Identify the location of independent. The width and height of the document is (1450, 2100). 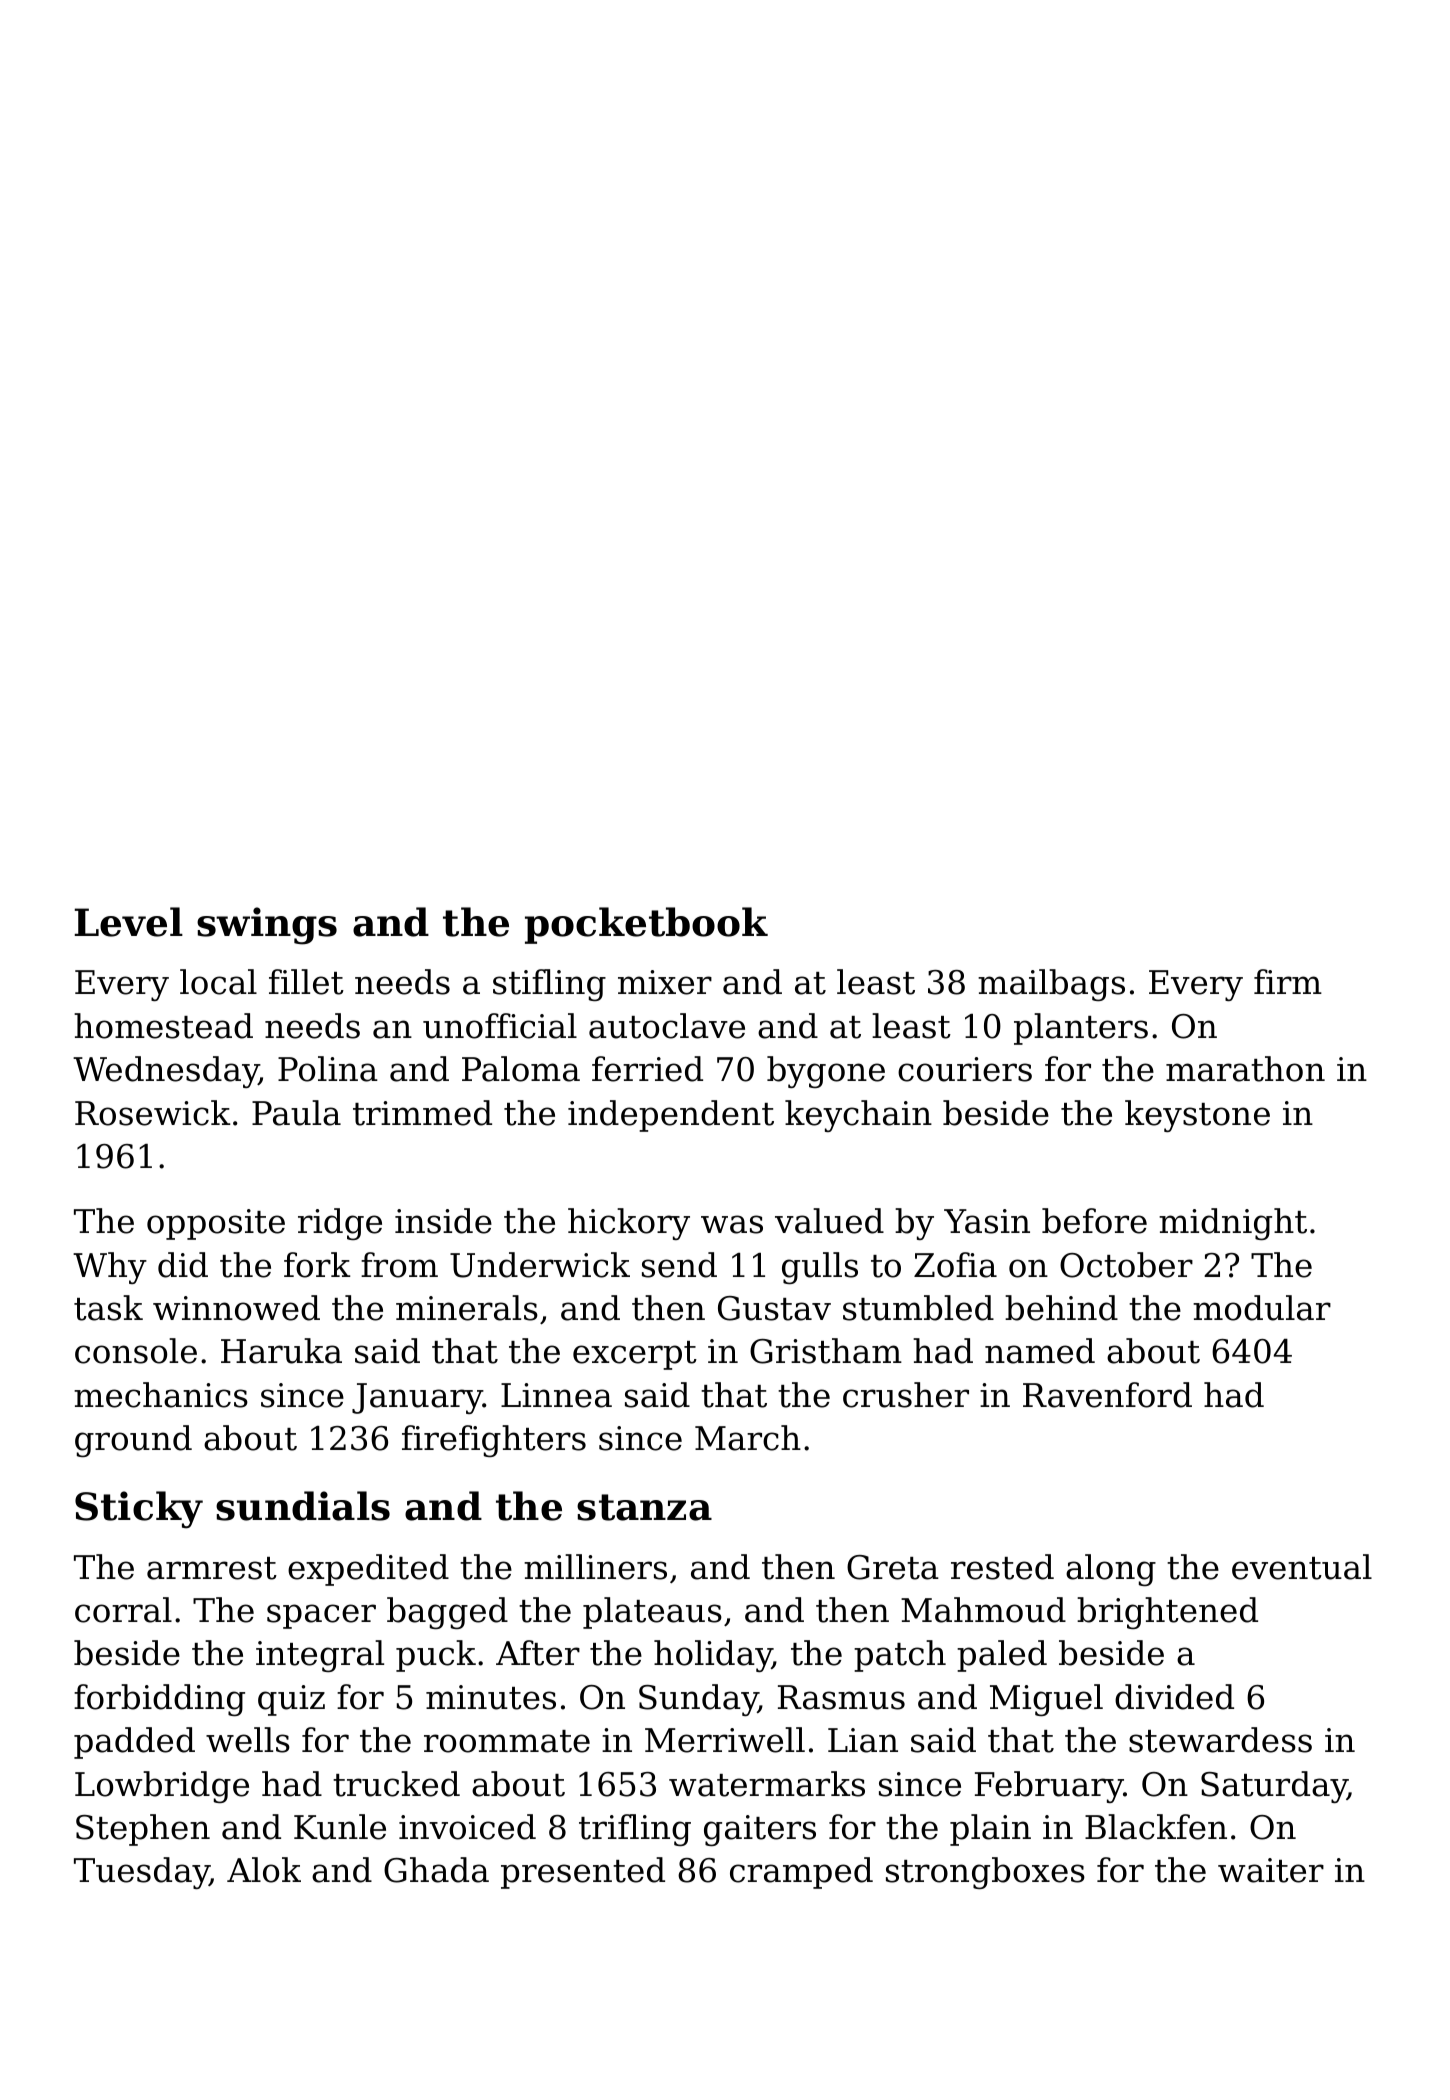
(671, 1116).
